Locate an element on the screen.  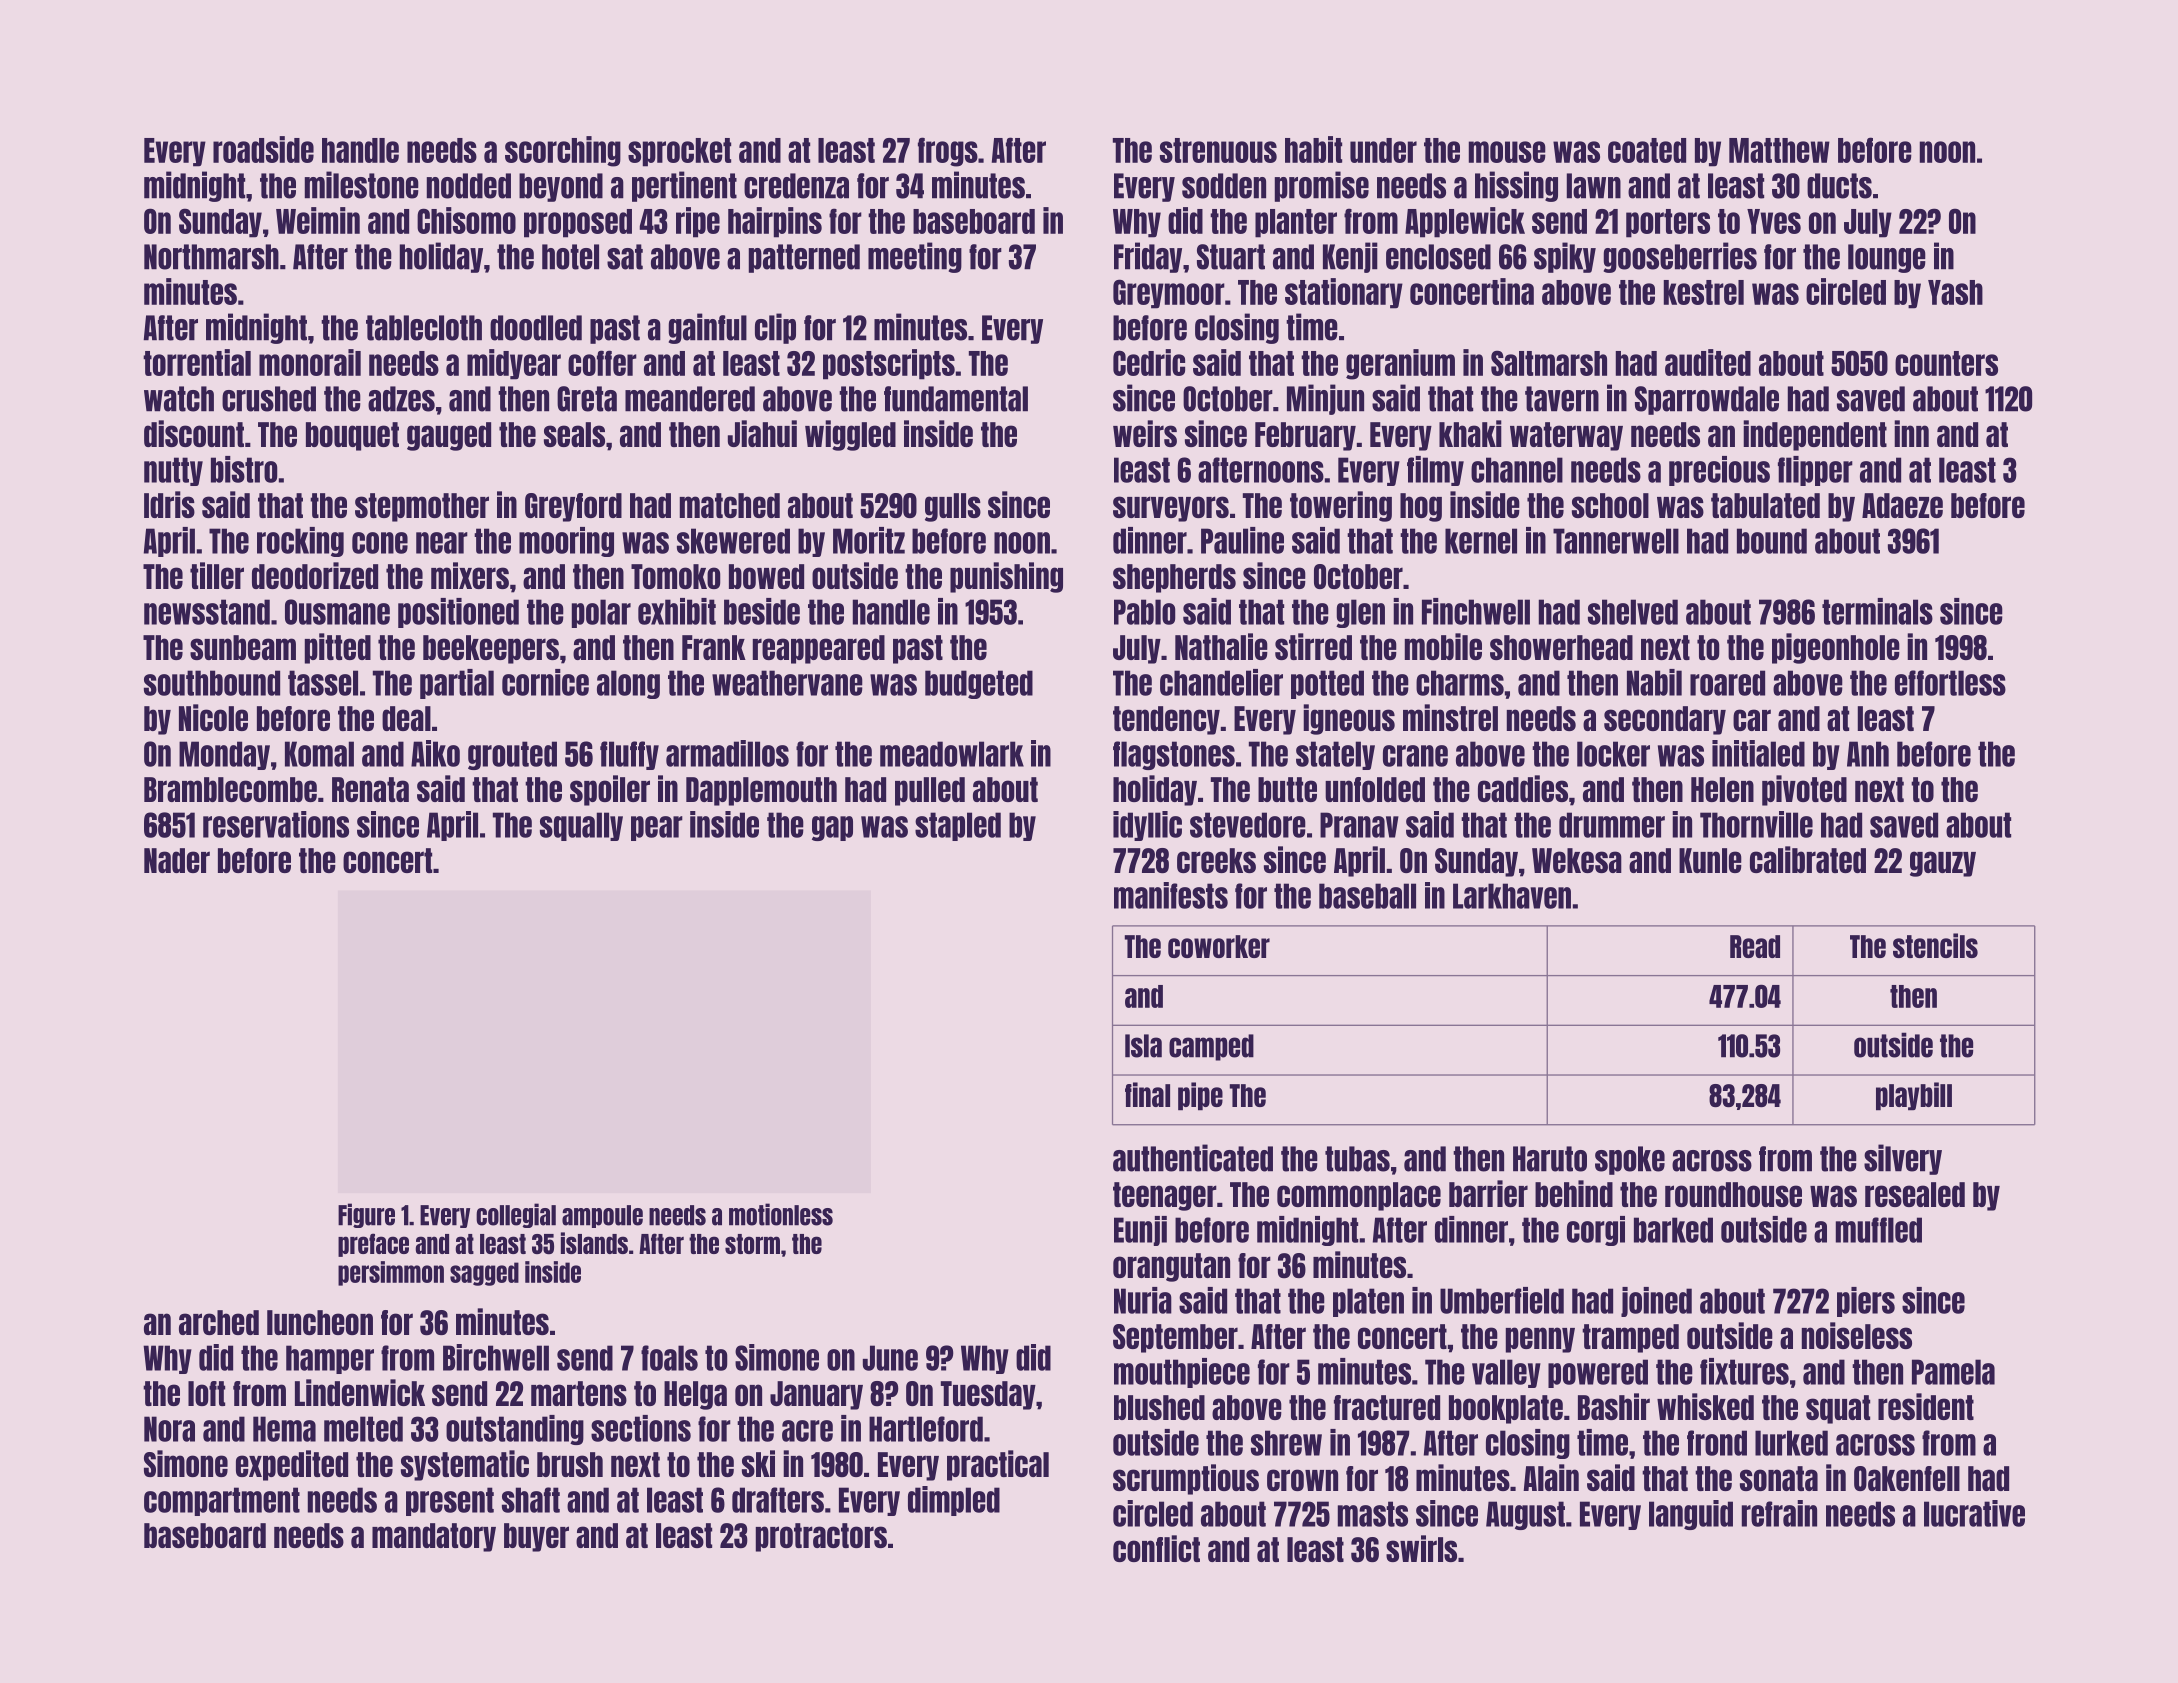
Nader is located at coordinates (177, 860).
